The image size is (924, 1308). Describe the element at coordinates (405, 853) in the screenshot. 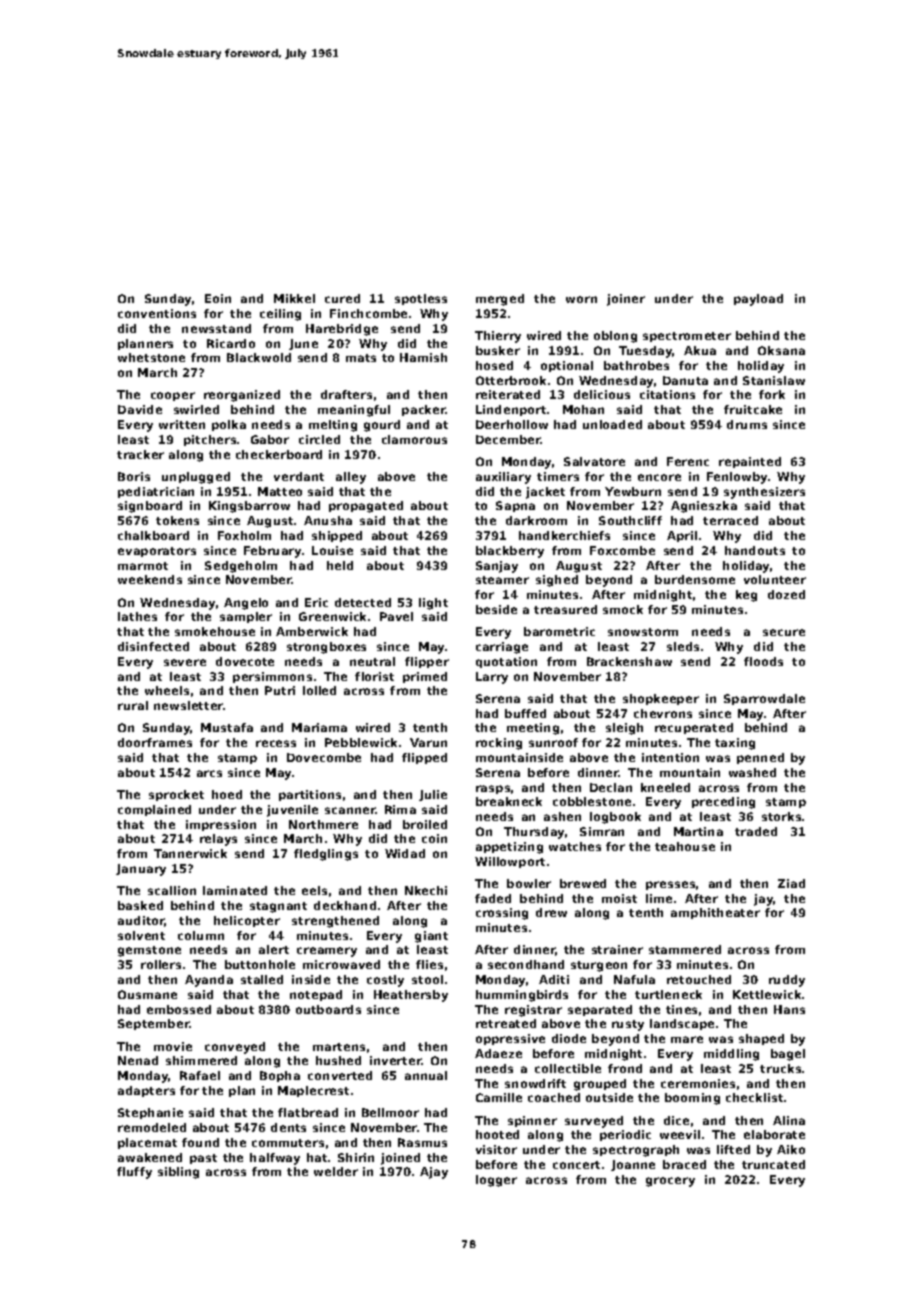

I see `Widad` at that location.
